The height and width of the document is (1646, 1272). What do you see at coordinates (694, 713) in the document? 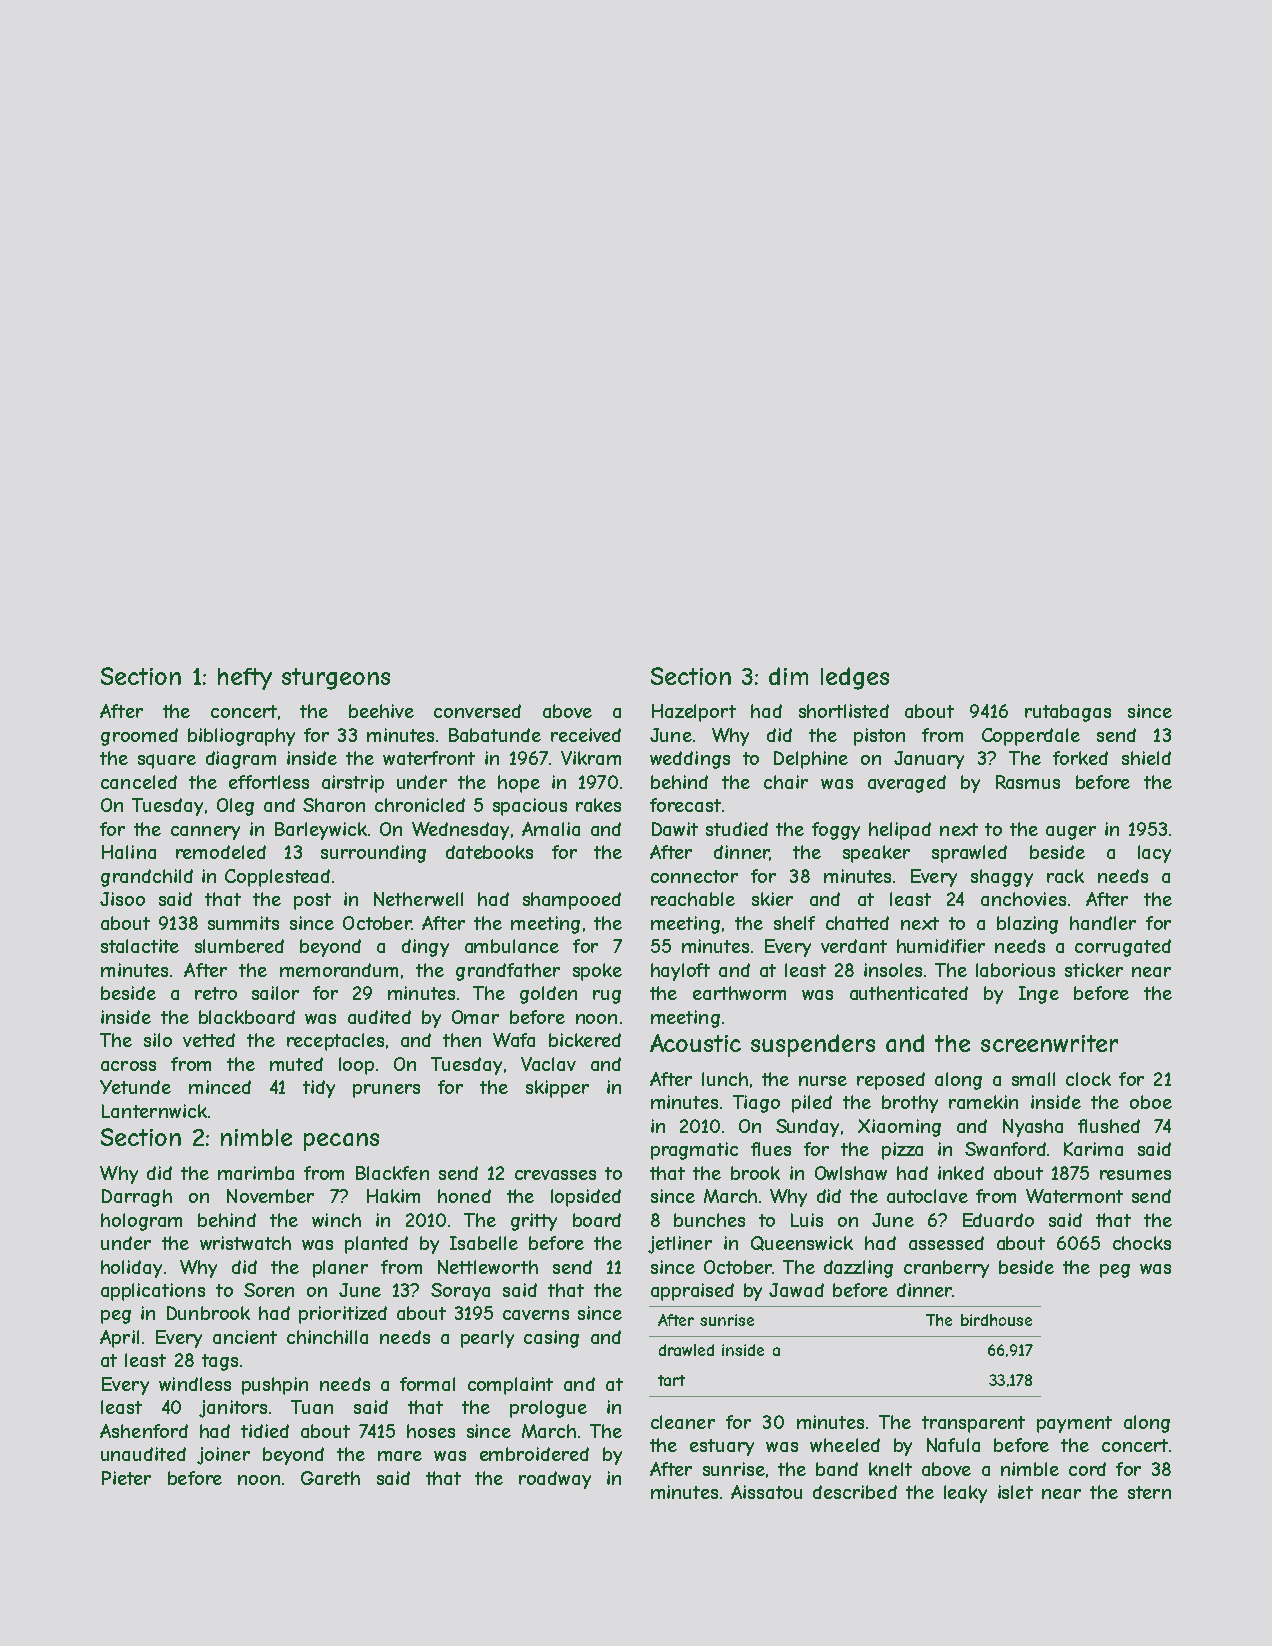
I see `Hazelport` at bounding box center [694, 713].
